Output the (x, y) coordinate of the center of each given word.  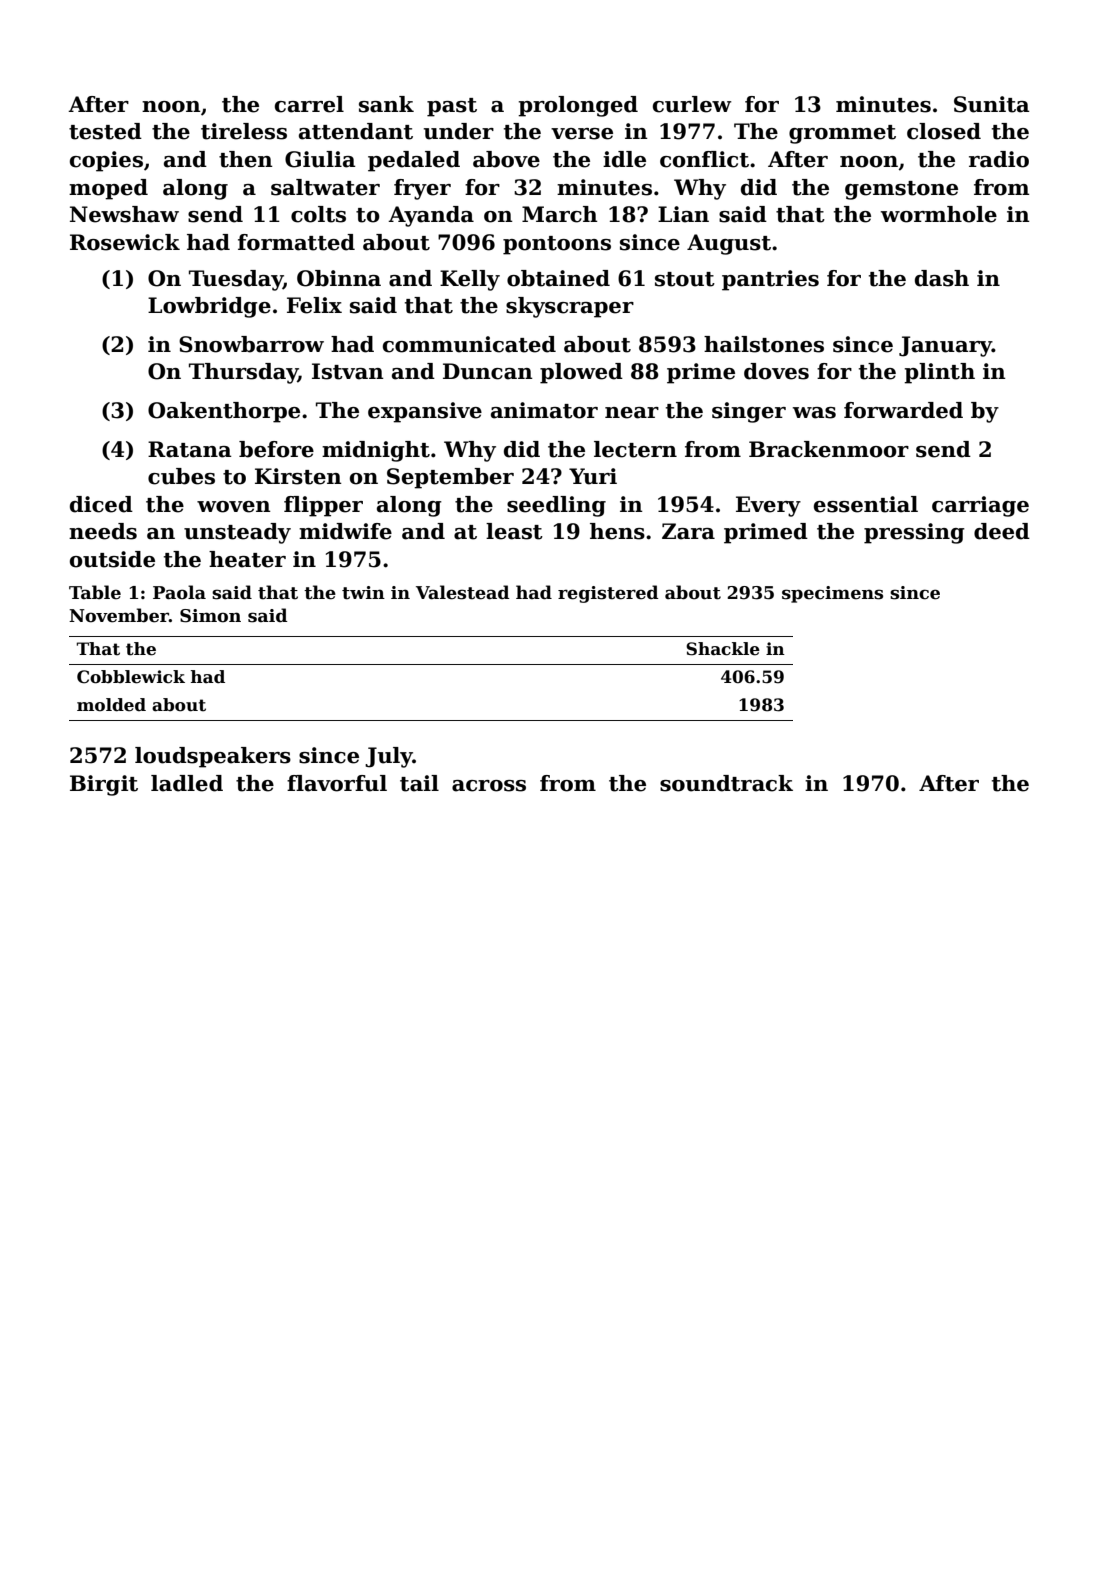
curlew (692, 104)
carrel (309, 104)
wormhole (939, 214)
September (450, 478)
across (489, 786)
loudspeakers (213, 757)
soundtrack (726, 783)
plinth (939, 373)
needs (103, 531)
